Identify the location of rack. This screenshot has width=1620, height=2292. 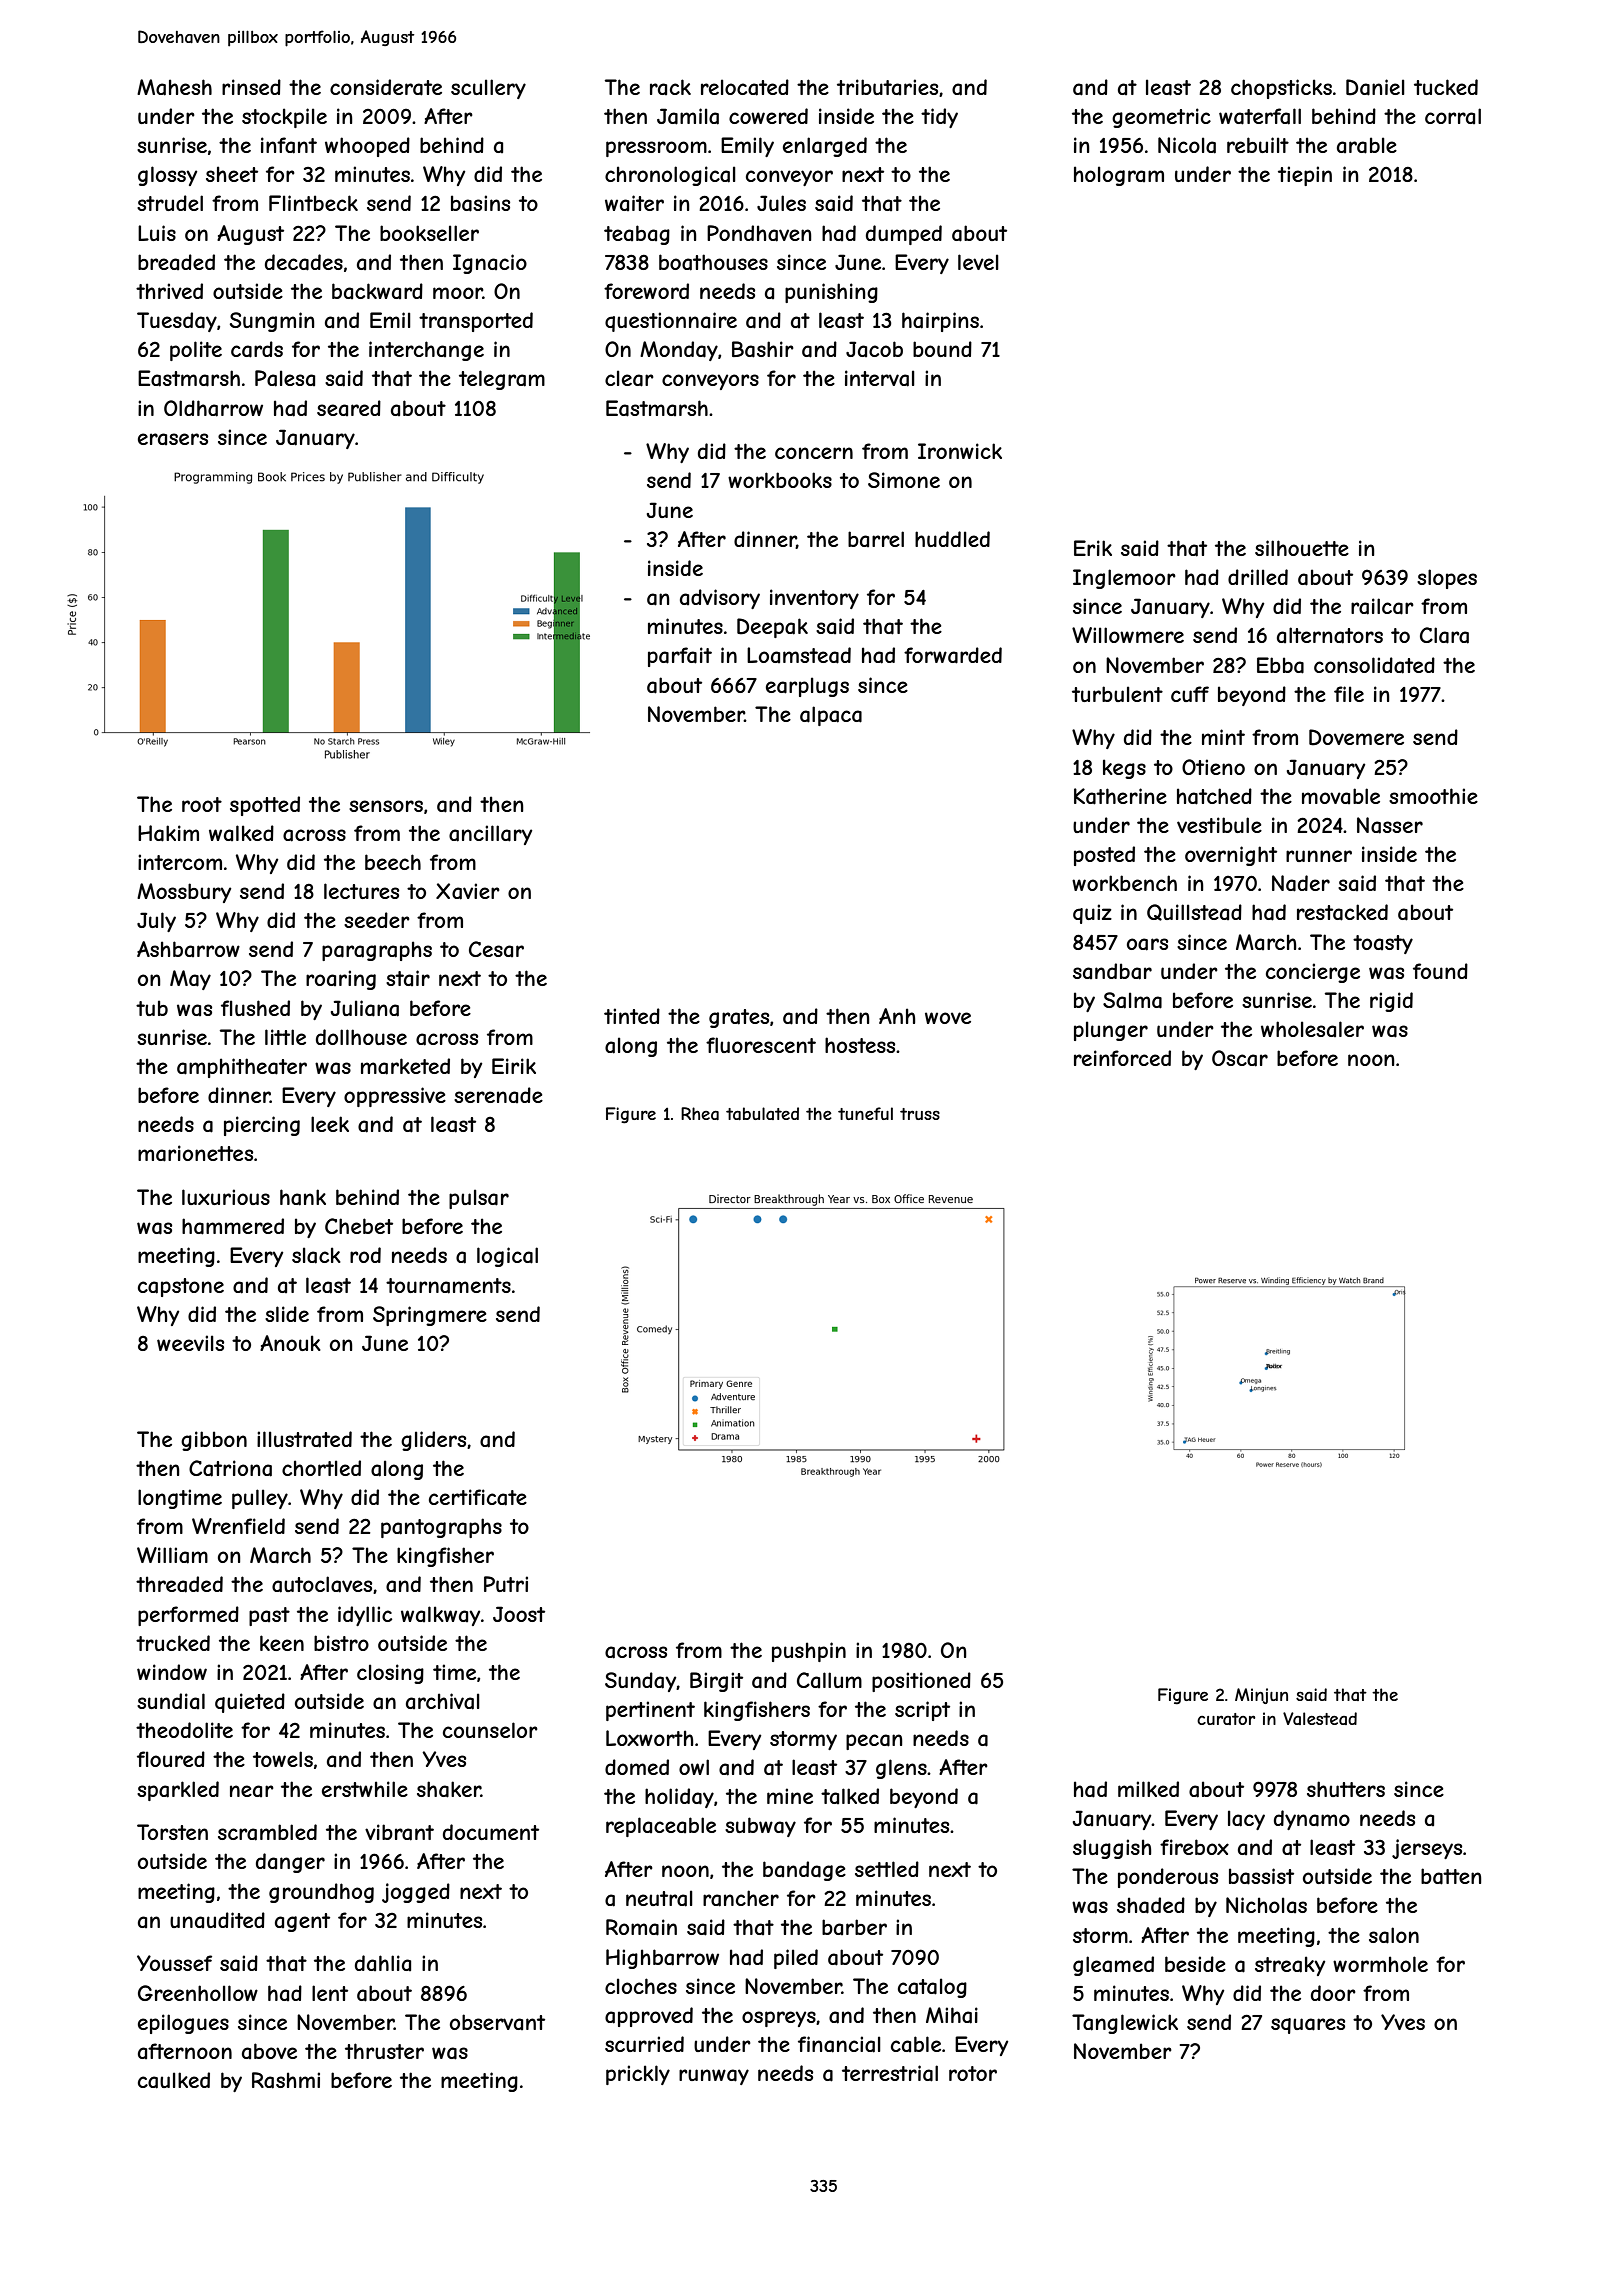
(670, 87).
